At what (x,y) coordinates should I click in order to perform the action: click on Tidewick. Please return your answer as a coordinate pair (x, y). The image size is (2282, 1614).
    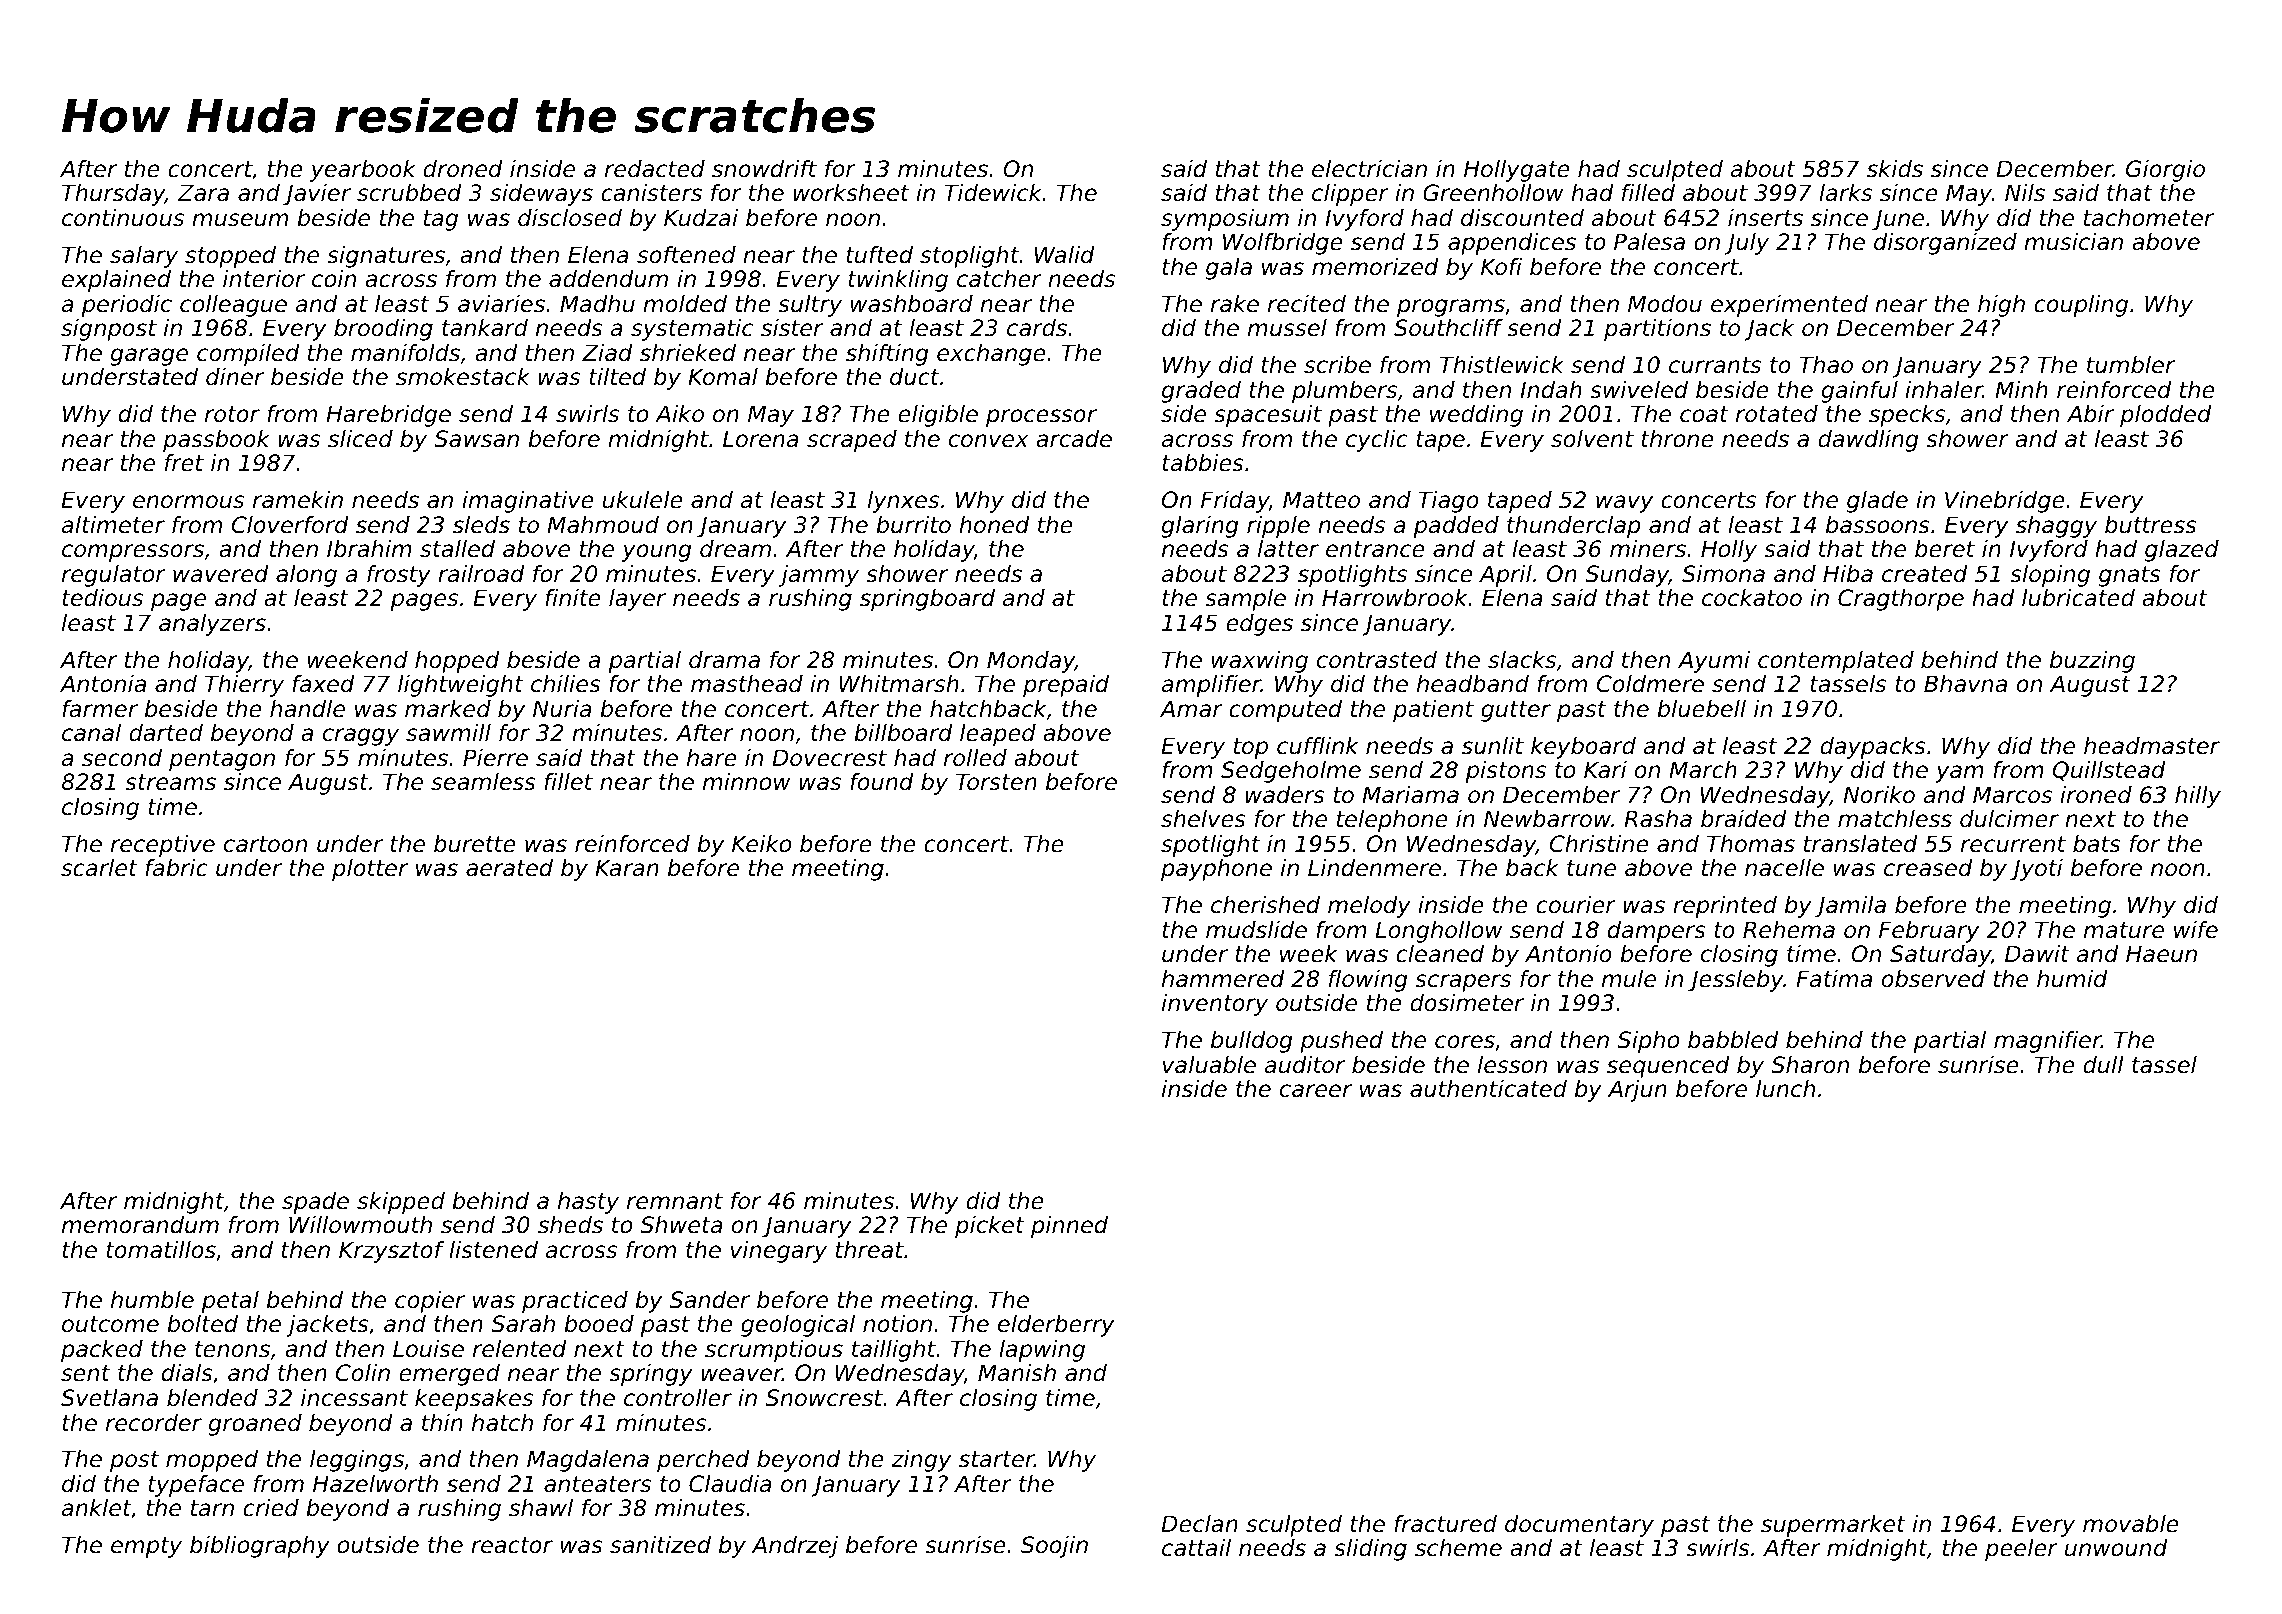
    Looking at the image, I should click on (993, 193).
